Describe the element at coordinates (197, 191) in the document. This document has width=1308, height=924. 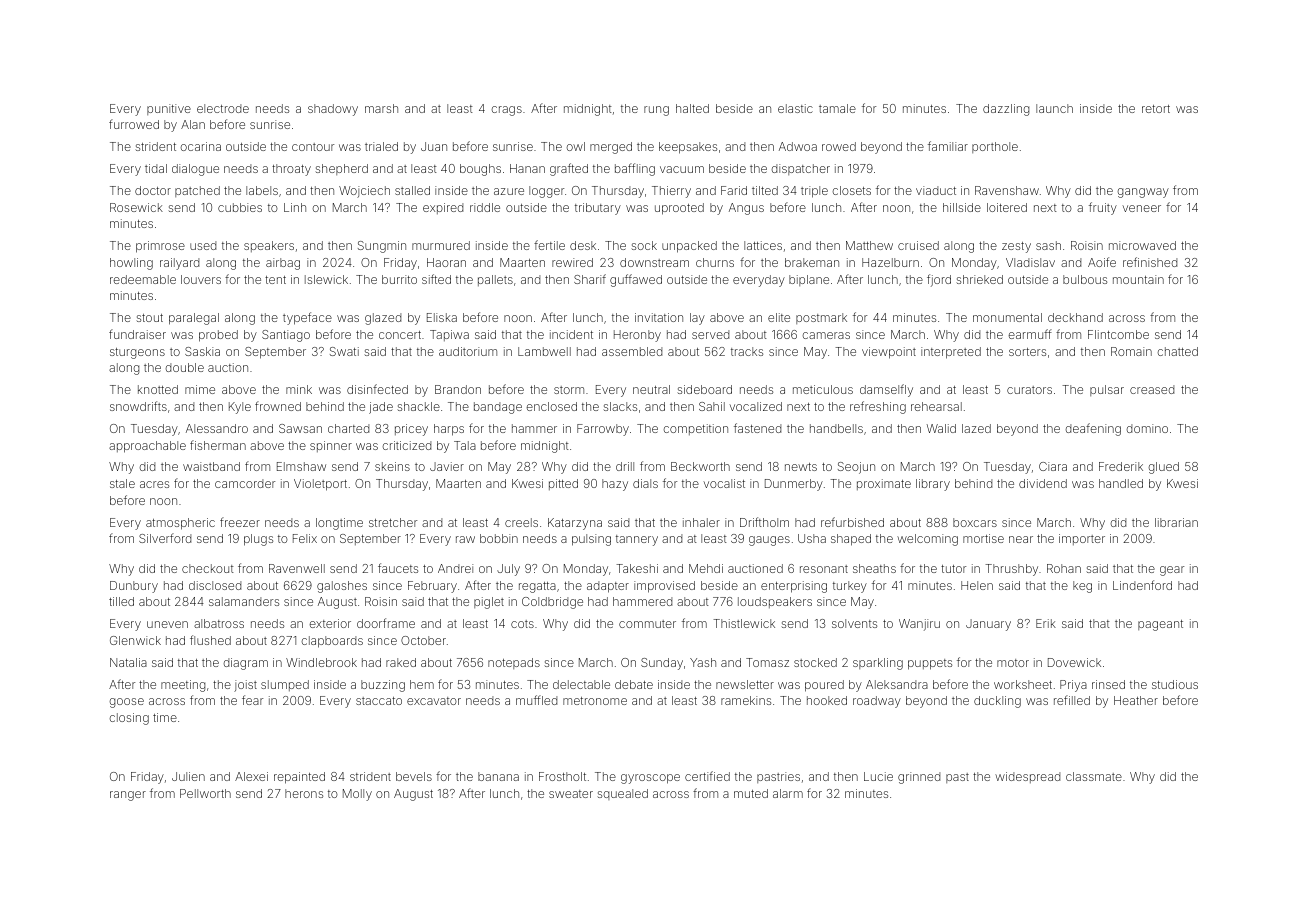
I see `patched` at that location.
